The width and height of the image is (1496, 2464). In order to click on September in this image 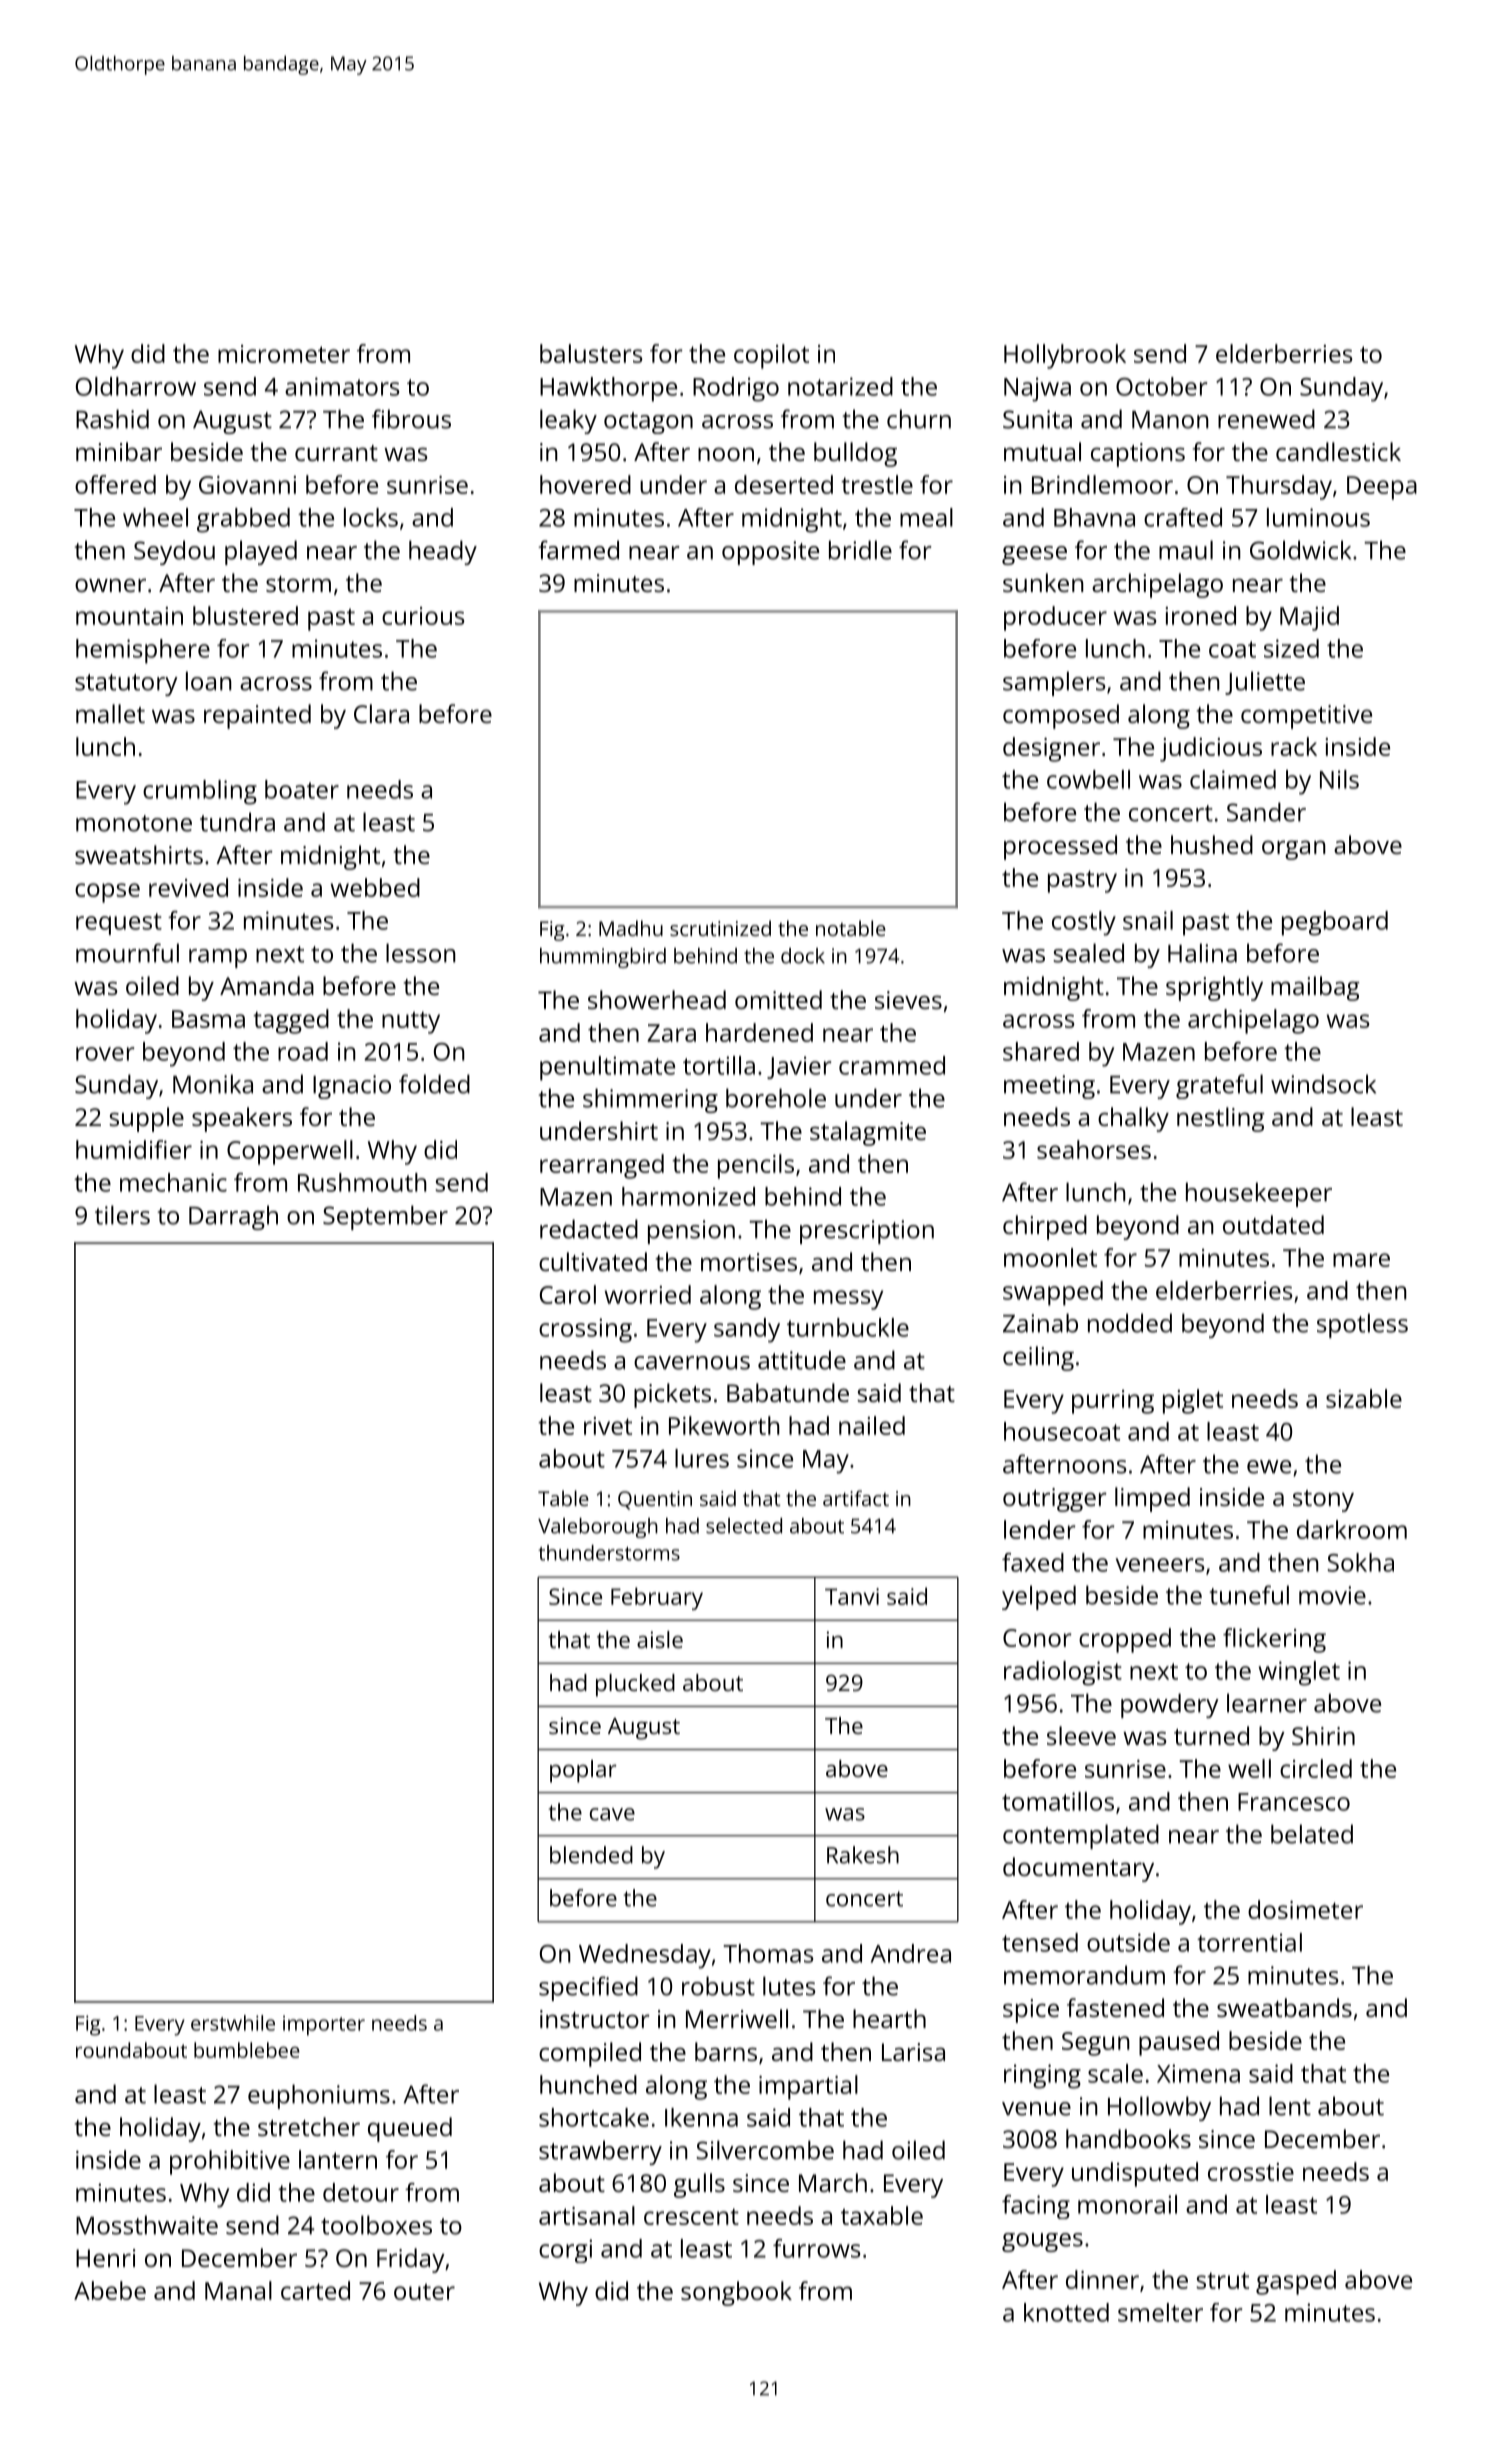, I will do `click(385, 1217)`.
